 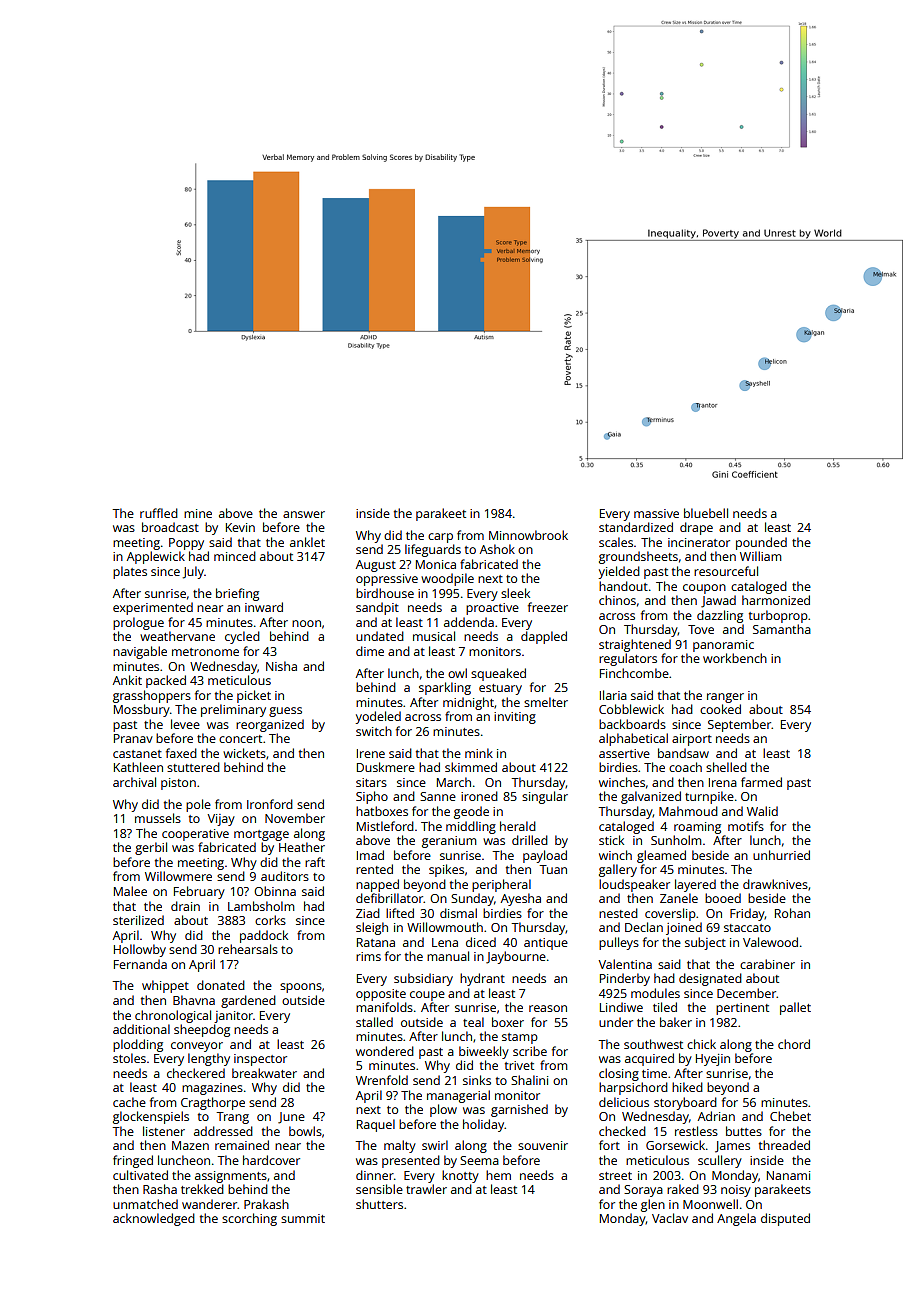 I want to click on packed, so click(x=166, y=681).
